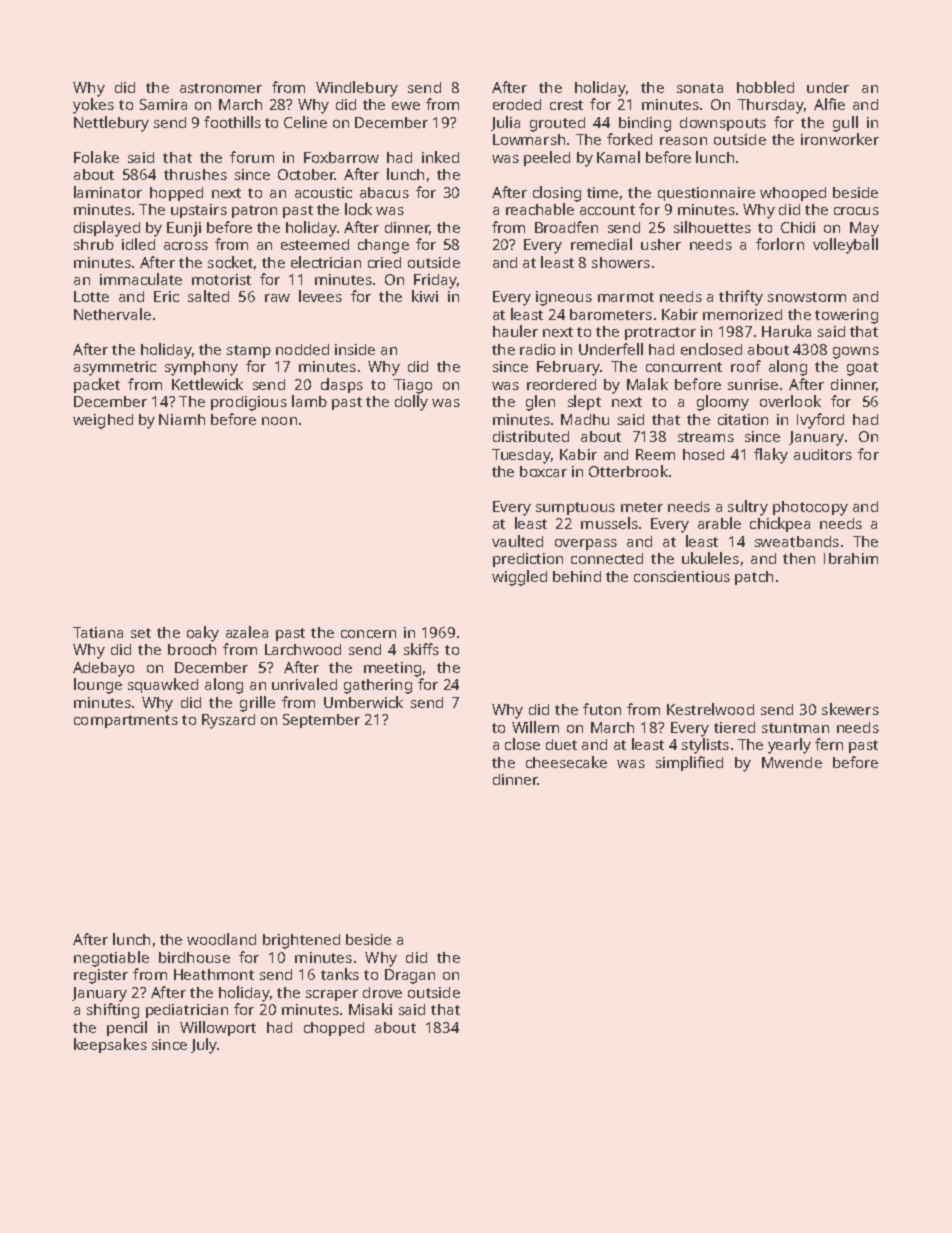  I want to click on hauler, so click(515, 331).
